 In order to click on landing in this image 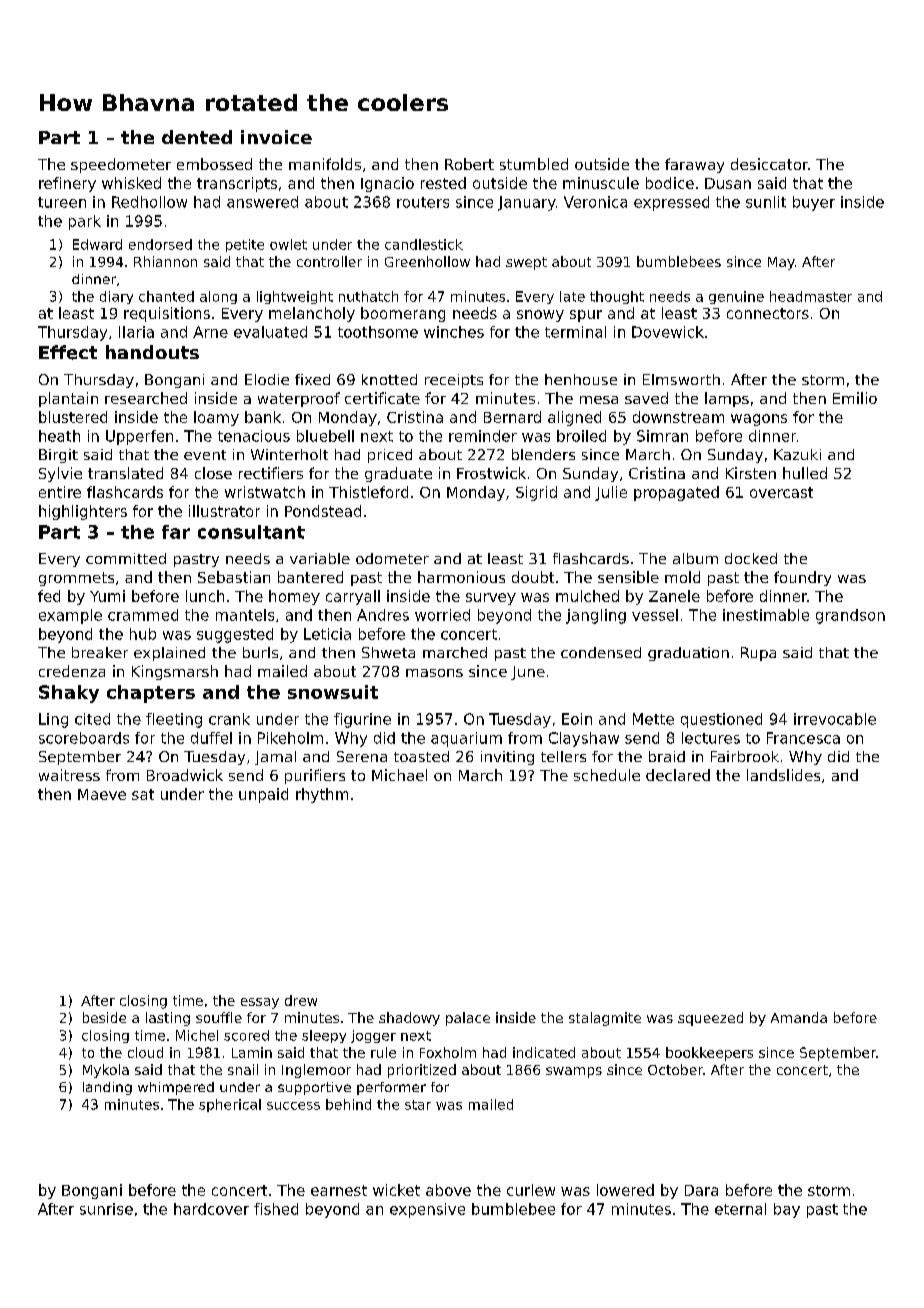, I will do `click(107, 1088)`.
